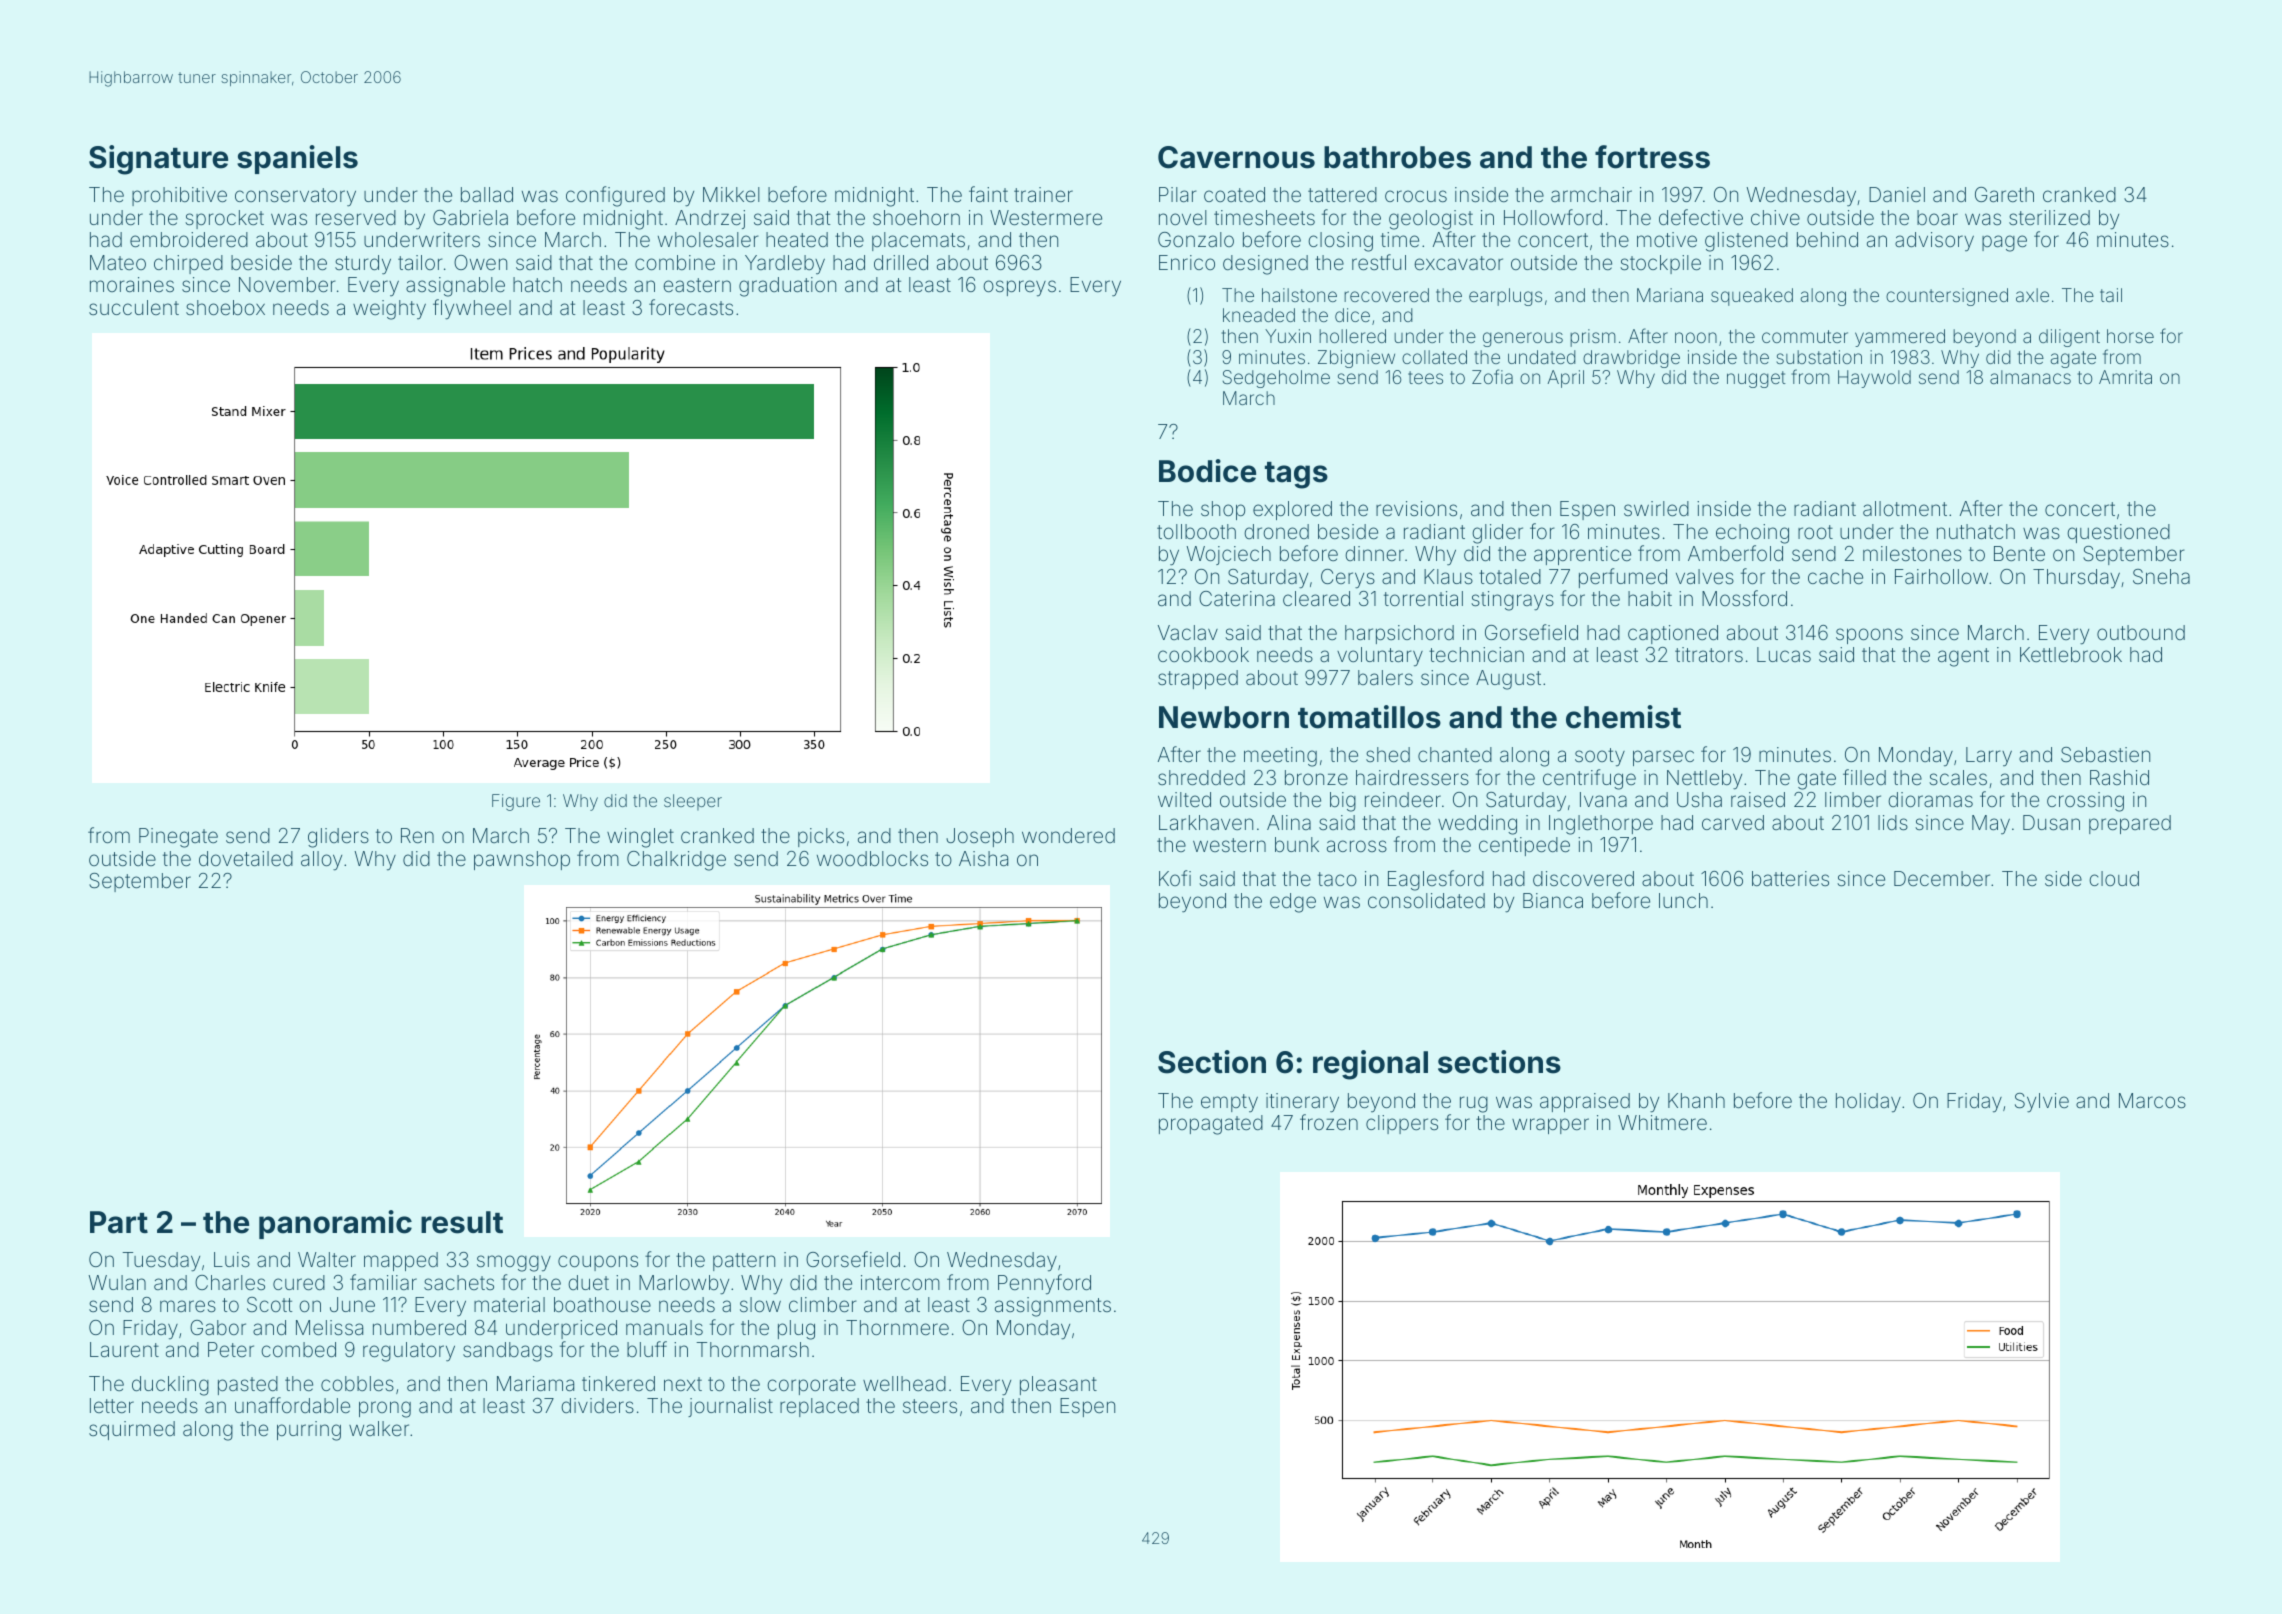 This screenshot has height=1614, width=2282. What do you see at coordinates (1280, 757) in the screenshot?
I see `meeting` at bounding box center [1280, 757].
